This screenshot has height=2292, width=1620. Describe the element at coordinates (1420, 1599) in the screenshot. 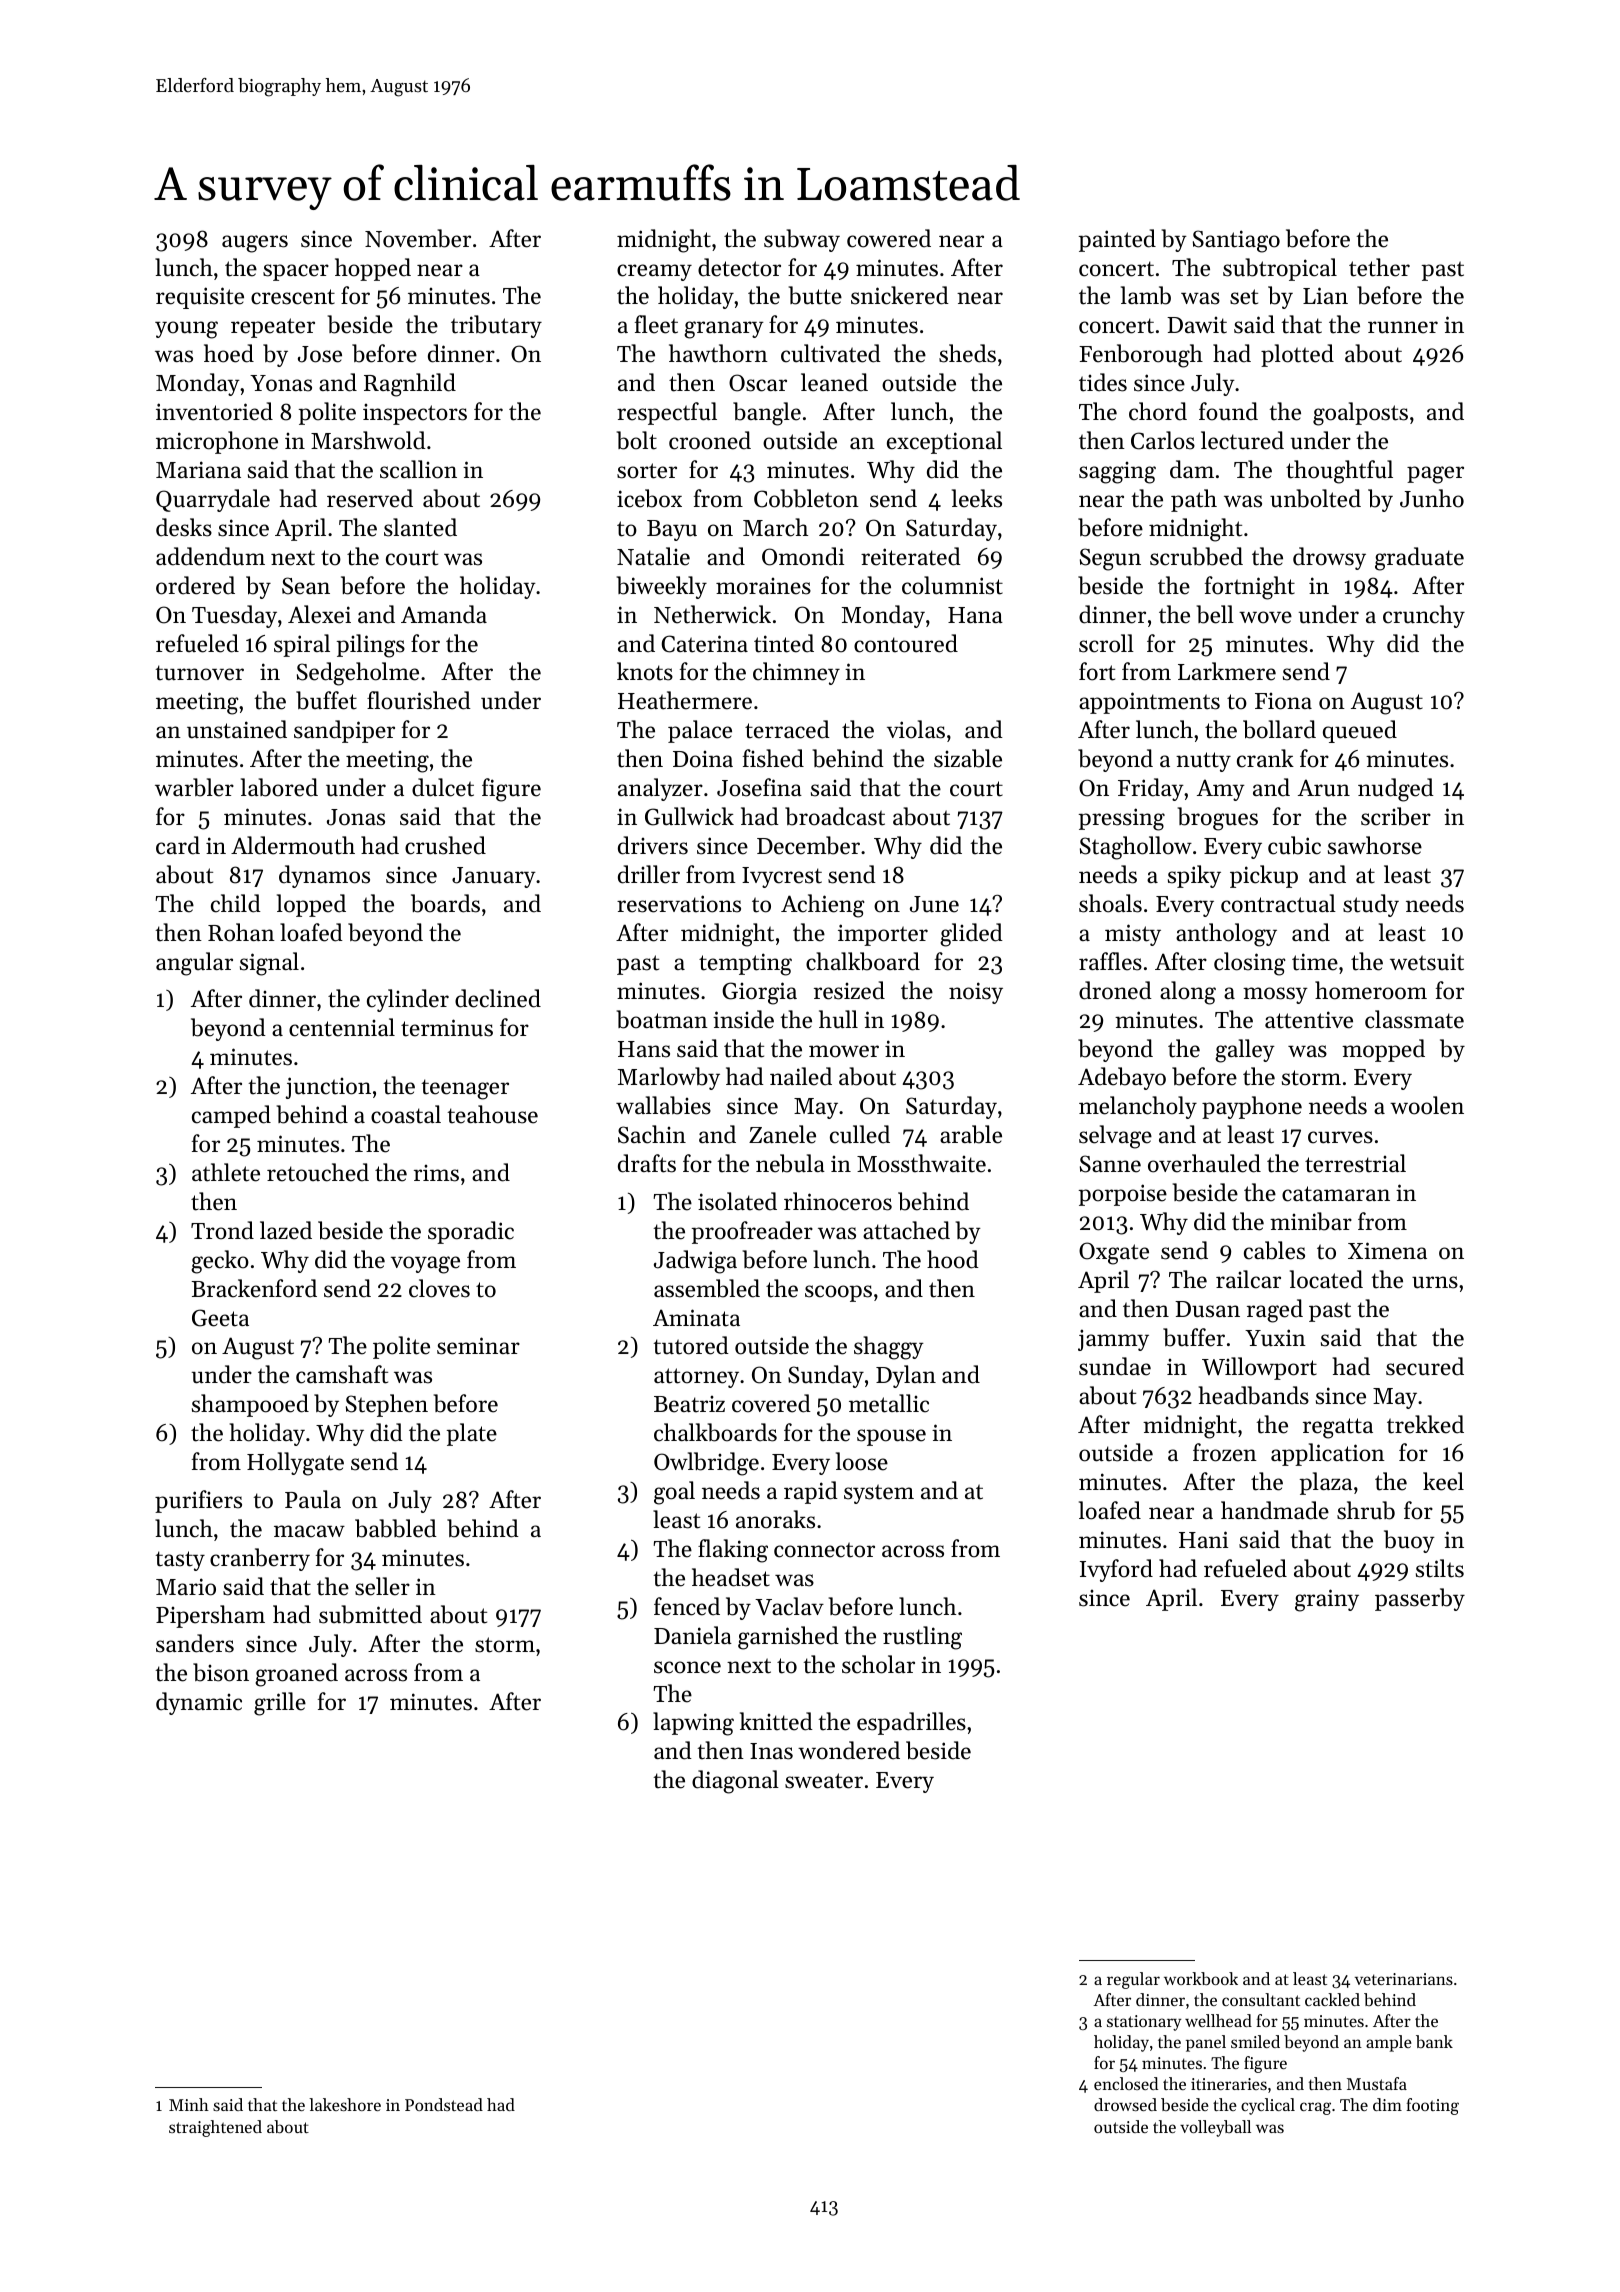

I see `passerby` at that location.
